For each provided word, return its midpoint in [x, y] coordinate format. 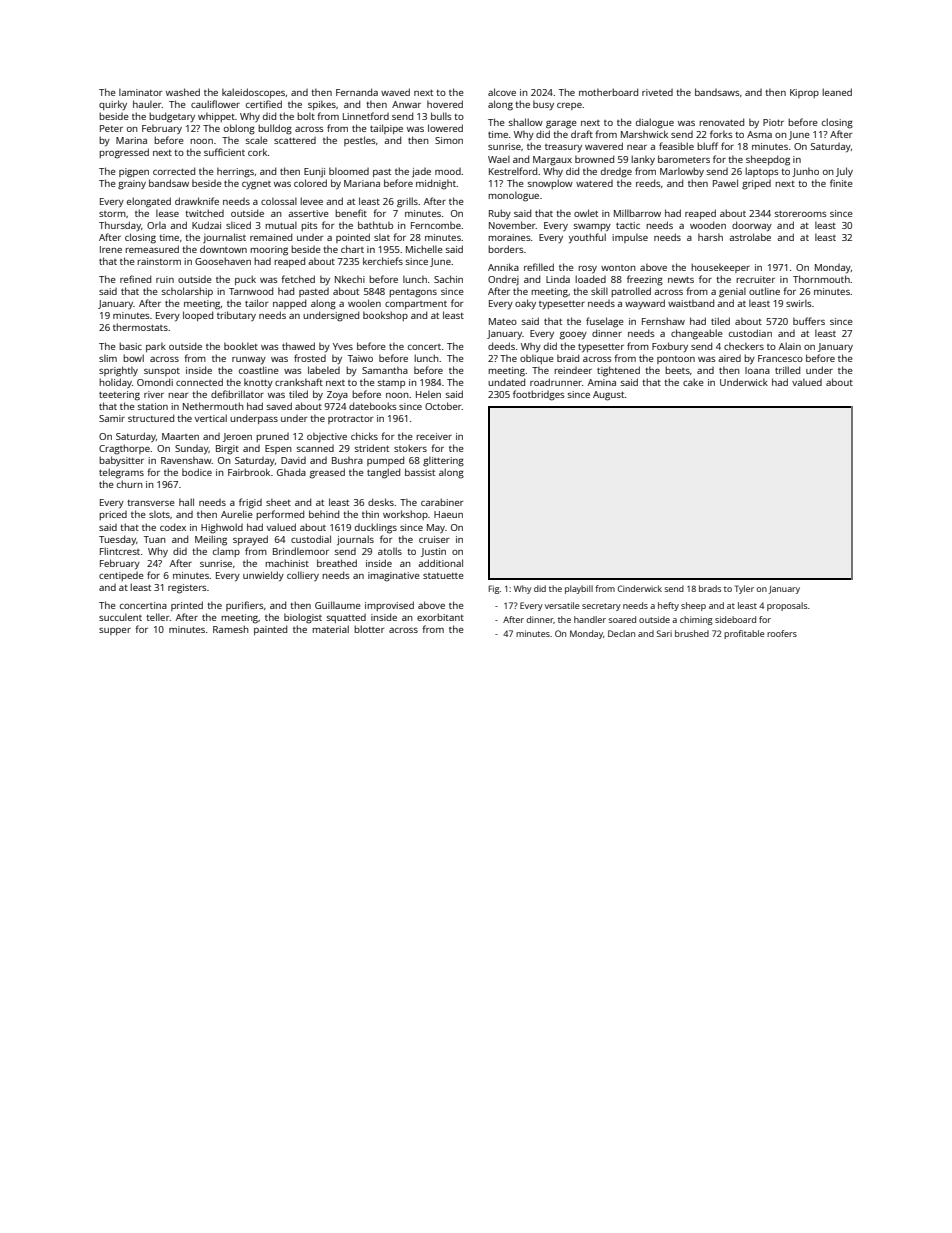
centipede [121, 576]
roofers [782, 633]
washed [183, 92]
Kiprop [804, 93]
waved [395, 92]
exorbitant [440, 617]
